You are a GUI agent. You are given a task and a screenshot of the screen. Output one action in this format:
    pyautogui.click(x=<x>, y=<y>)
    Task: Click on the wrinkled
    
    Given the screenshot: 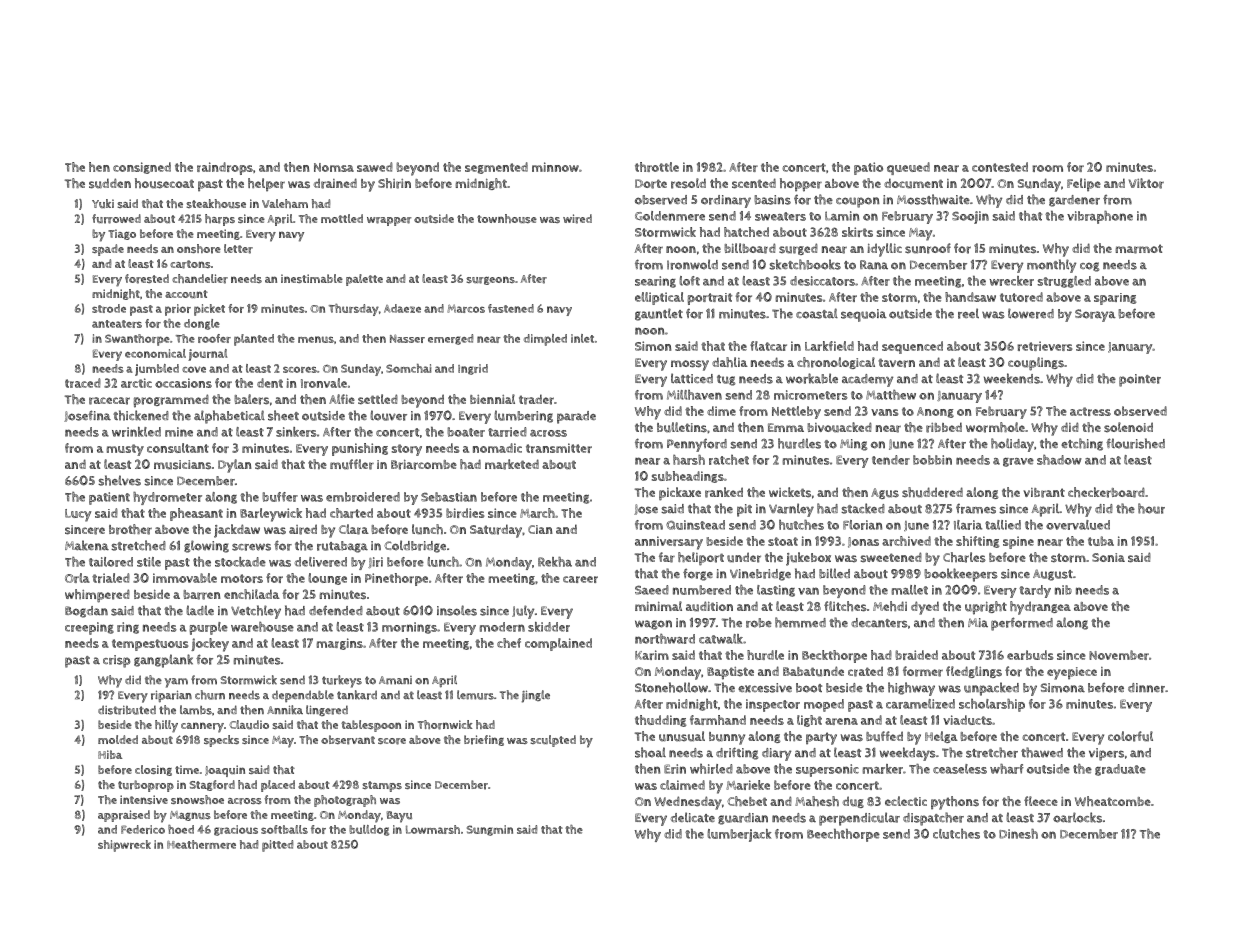 What is the action you would take?
    pyautogui.click(x=136, y=432)
